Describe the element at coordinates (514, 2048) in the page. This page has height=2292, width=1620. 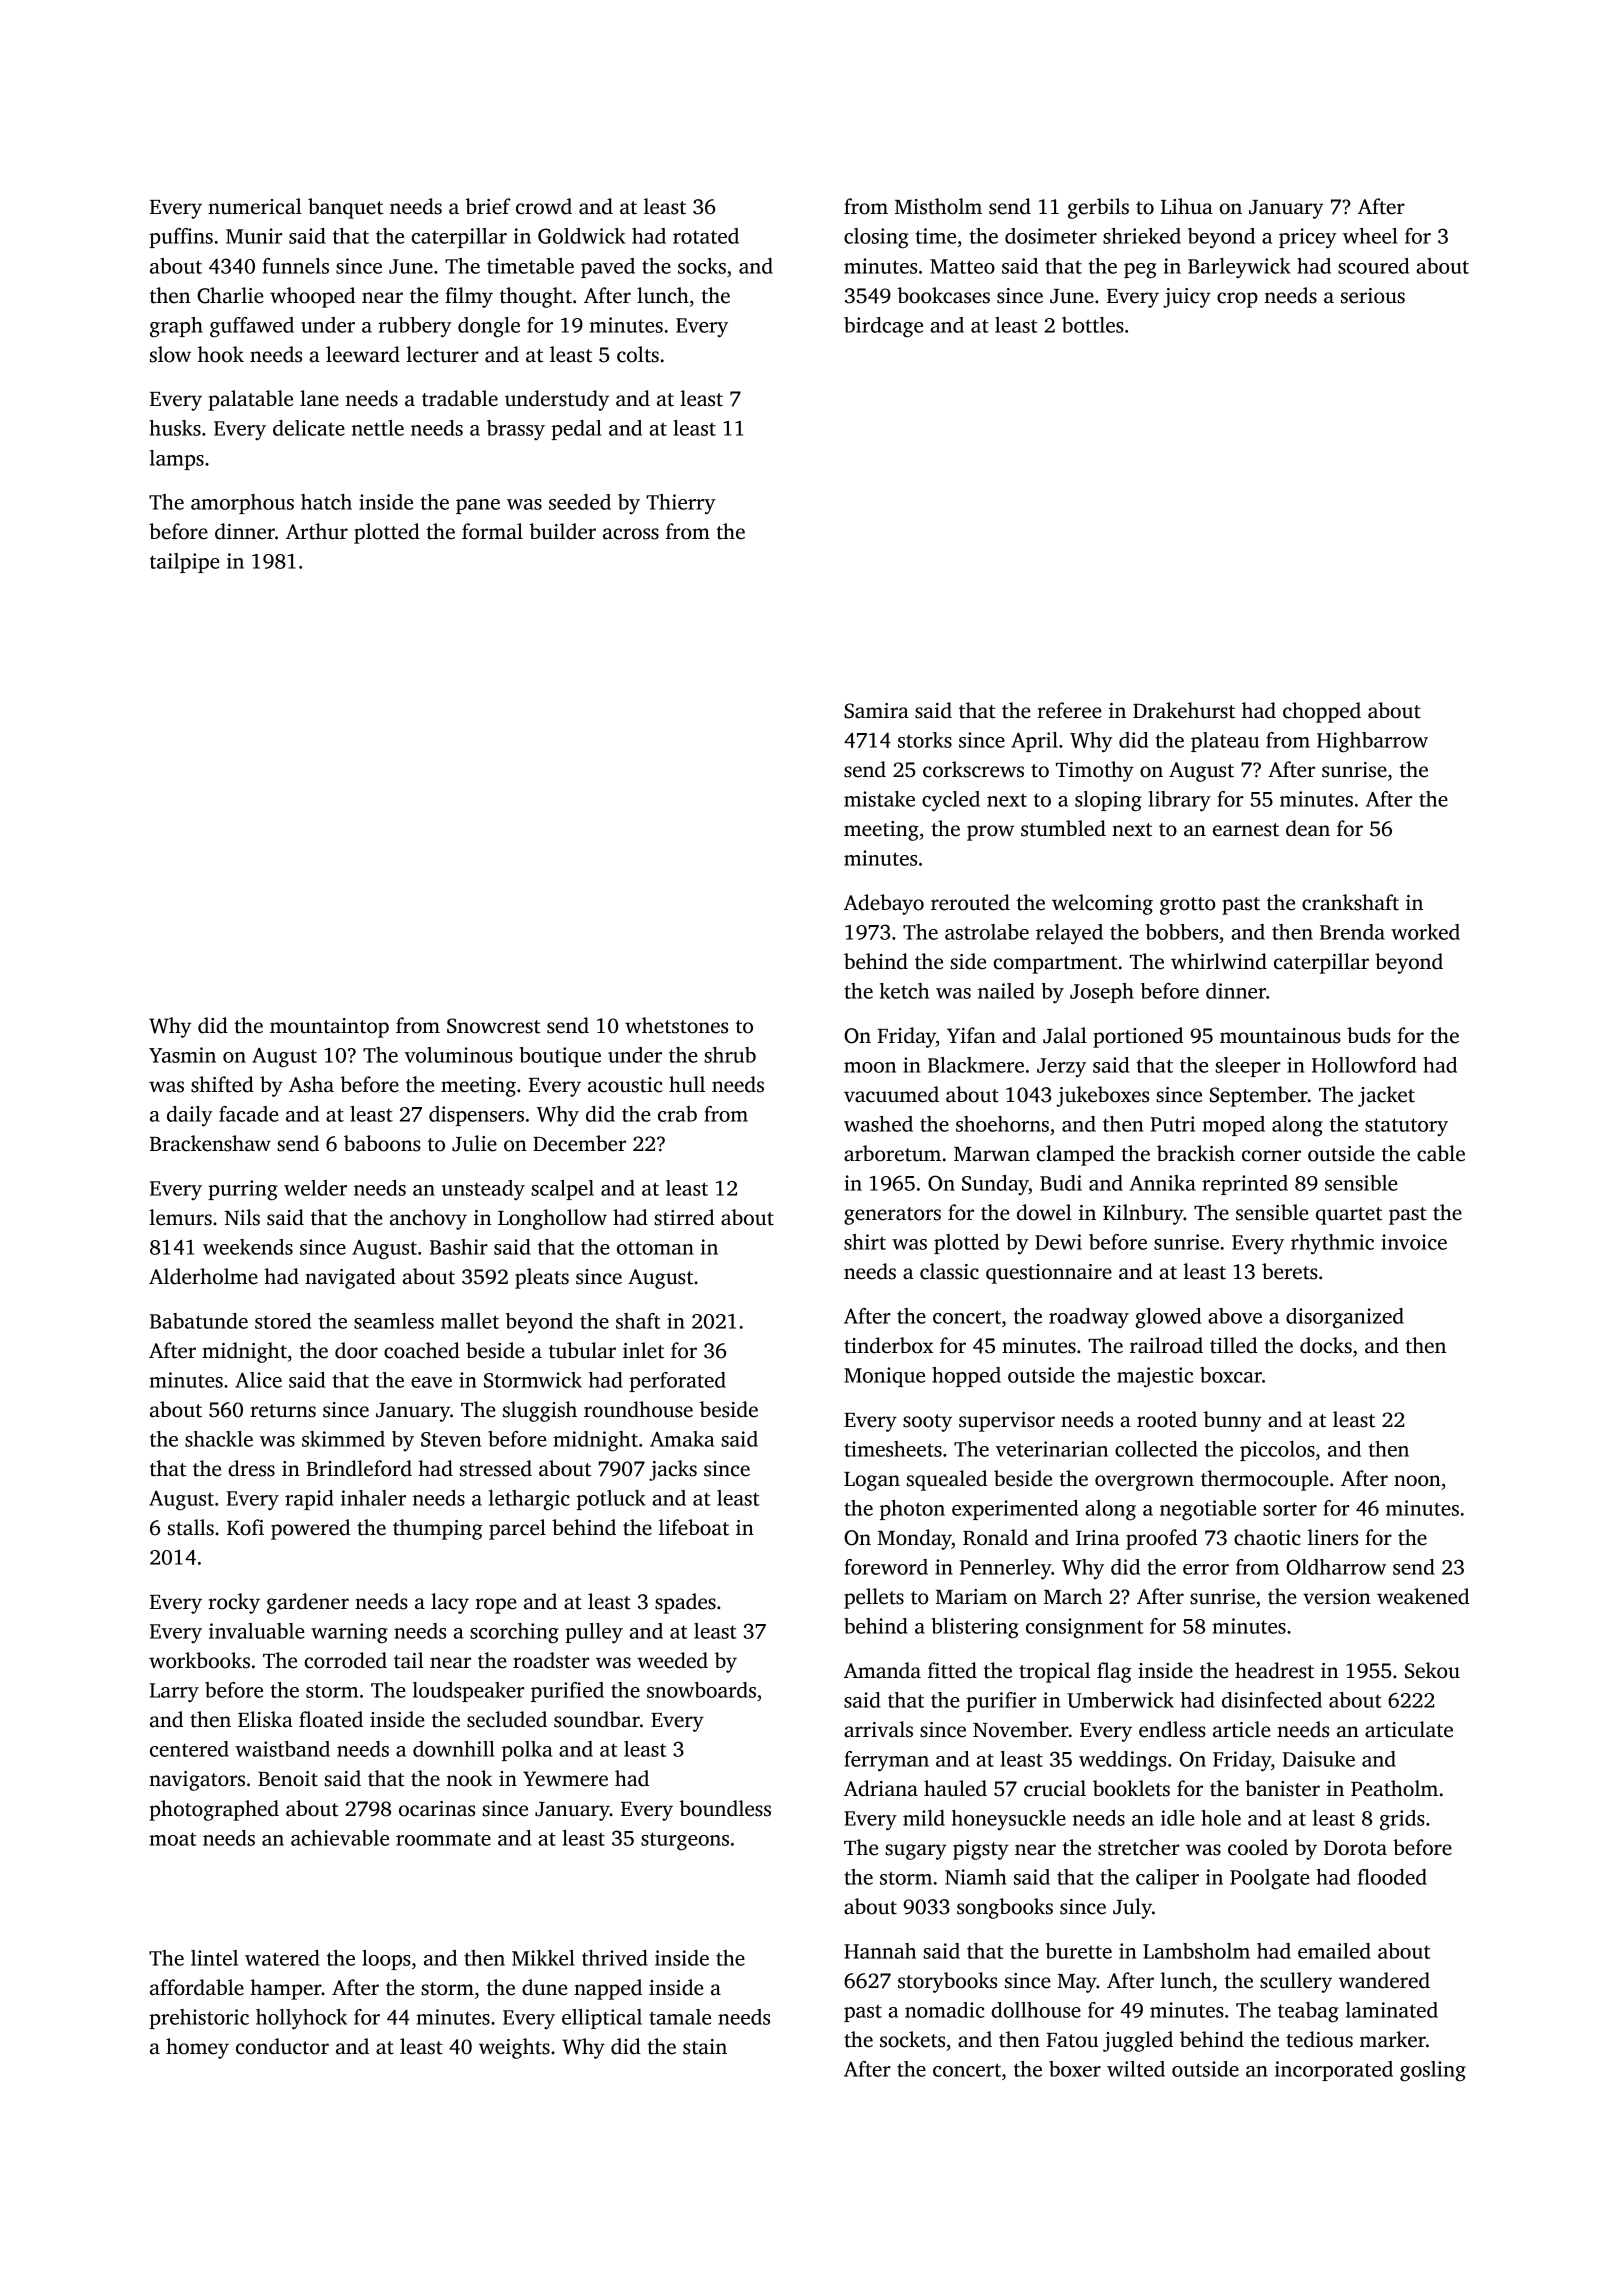
I see `weights` at that location.
